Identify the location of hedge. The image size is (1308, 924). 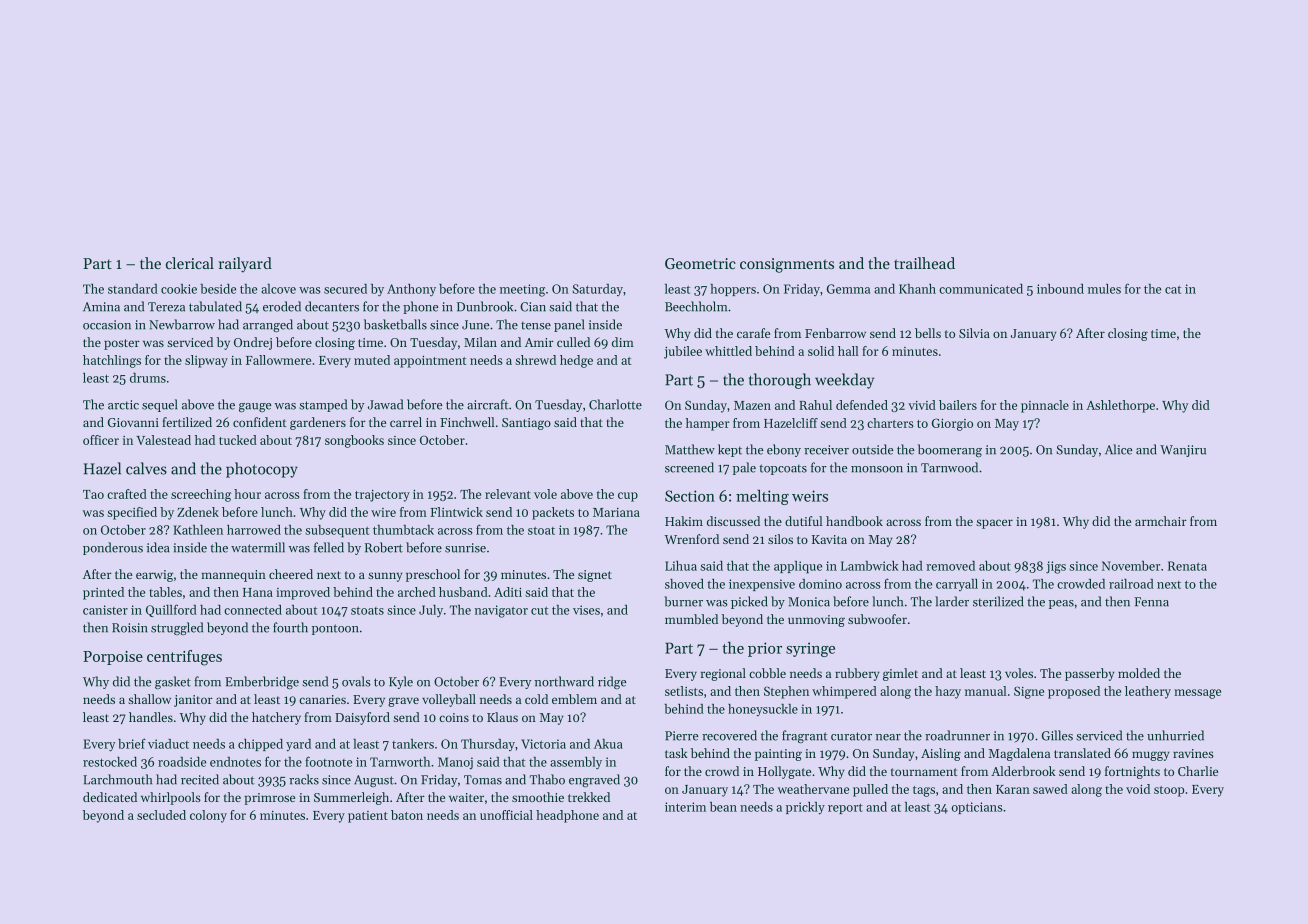
(576, 361).
